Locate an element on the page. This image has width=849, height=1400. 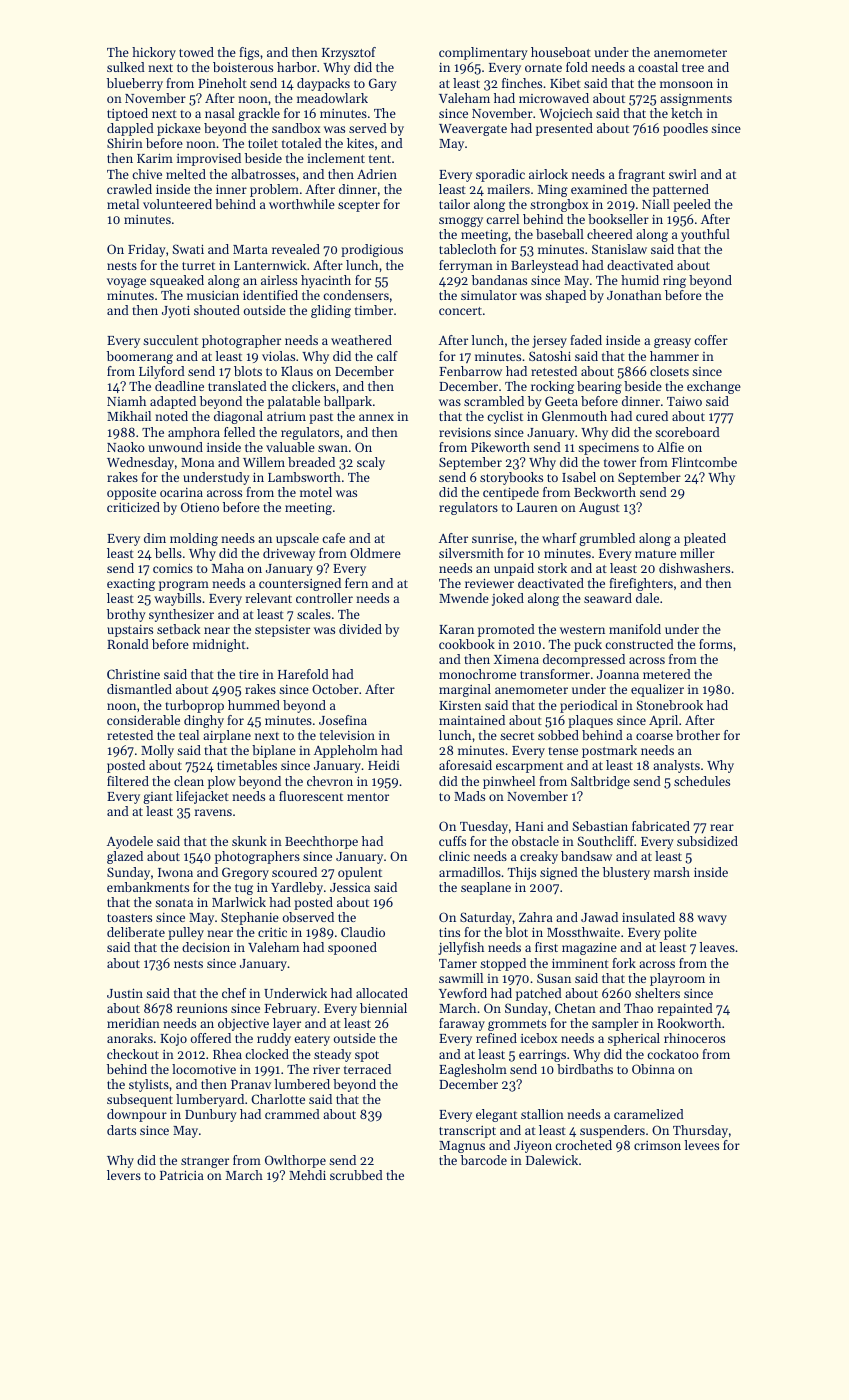
complimentary is located at coordinates (483, 53).
